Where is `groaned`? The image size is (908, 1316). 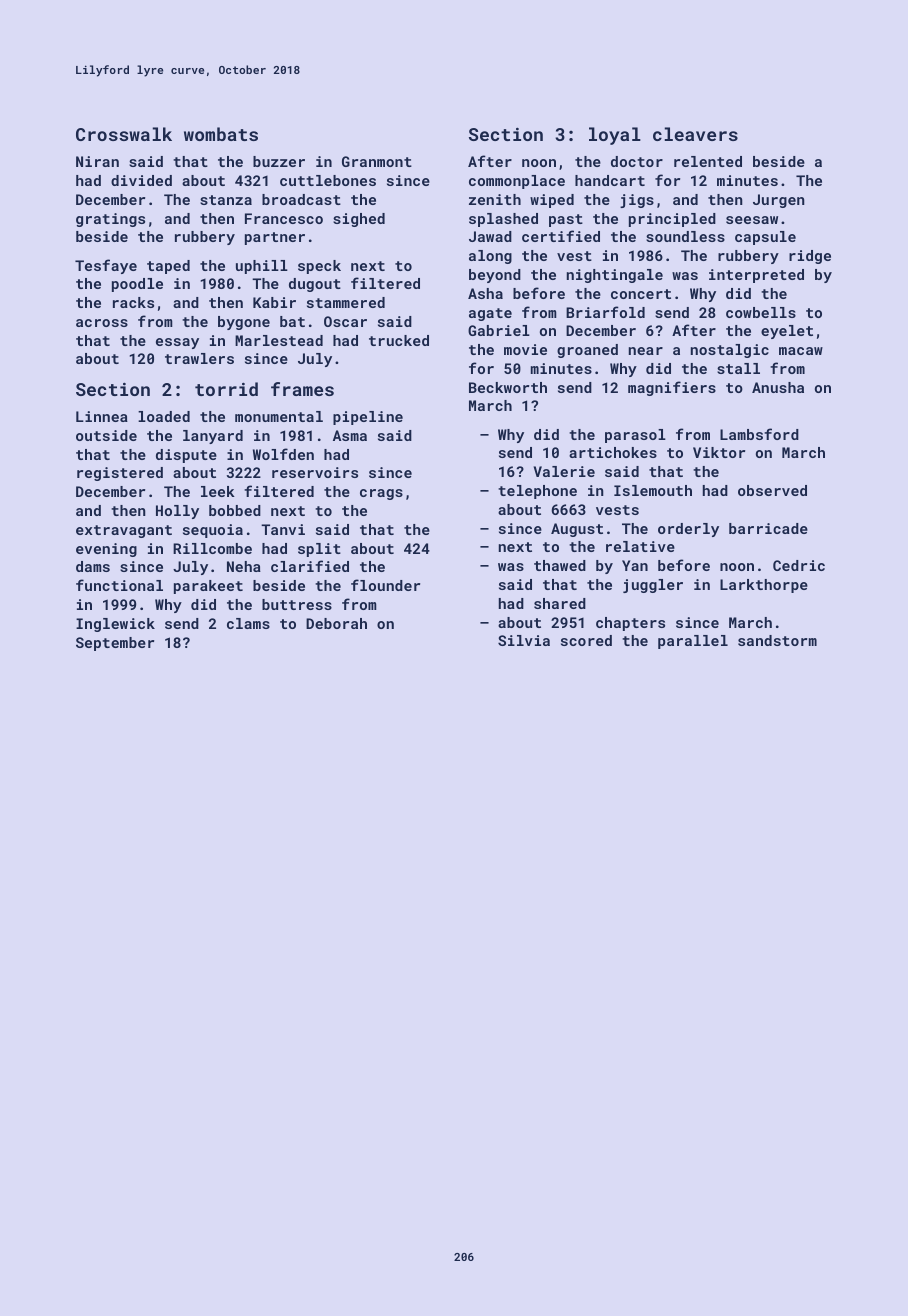
groaned is located at coordinates (587, 351).
